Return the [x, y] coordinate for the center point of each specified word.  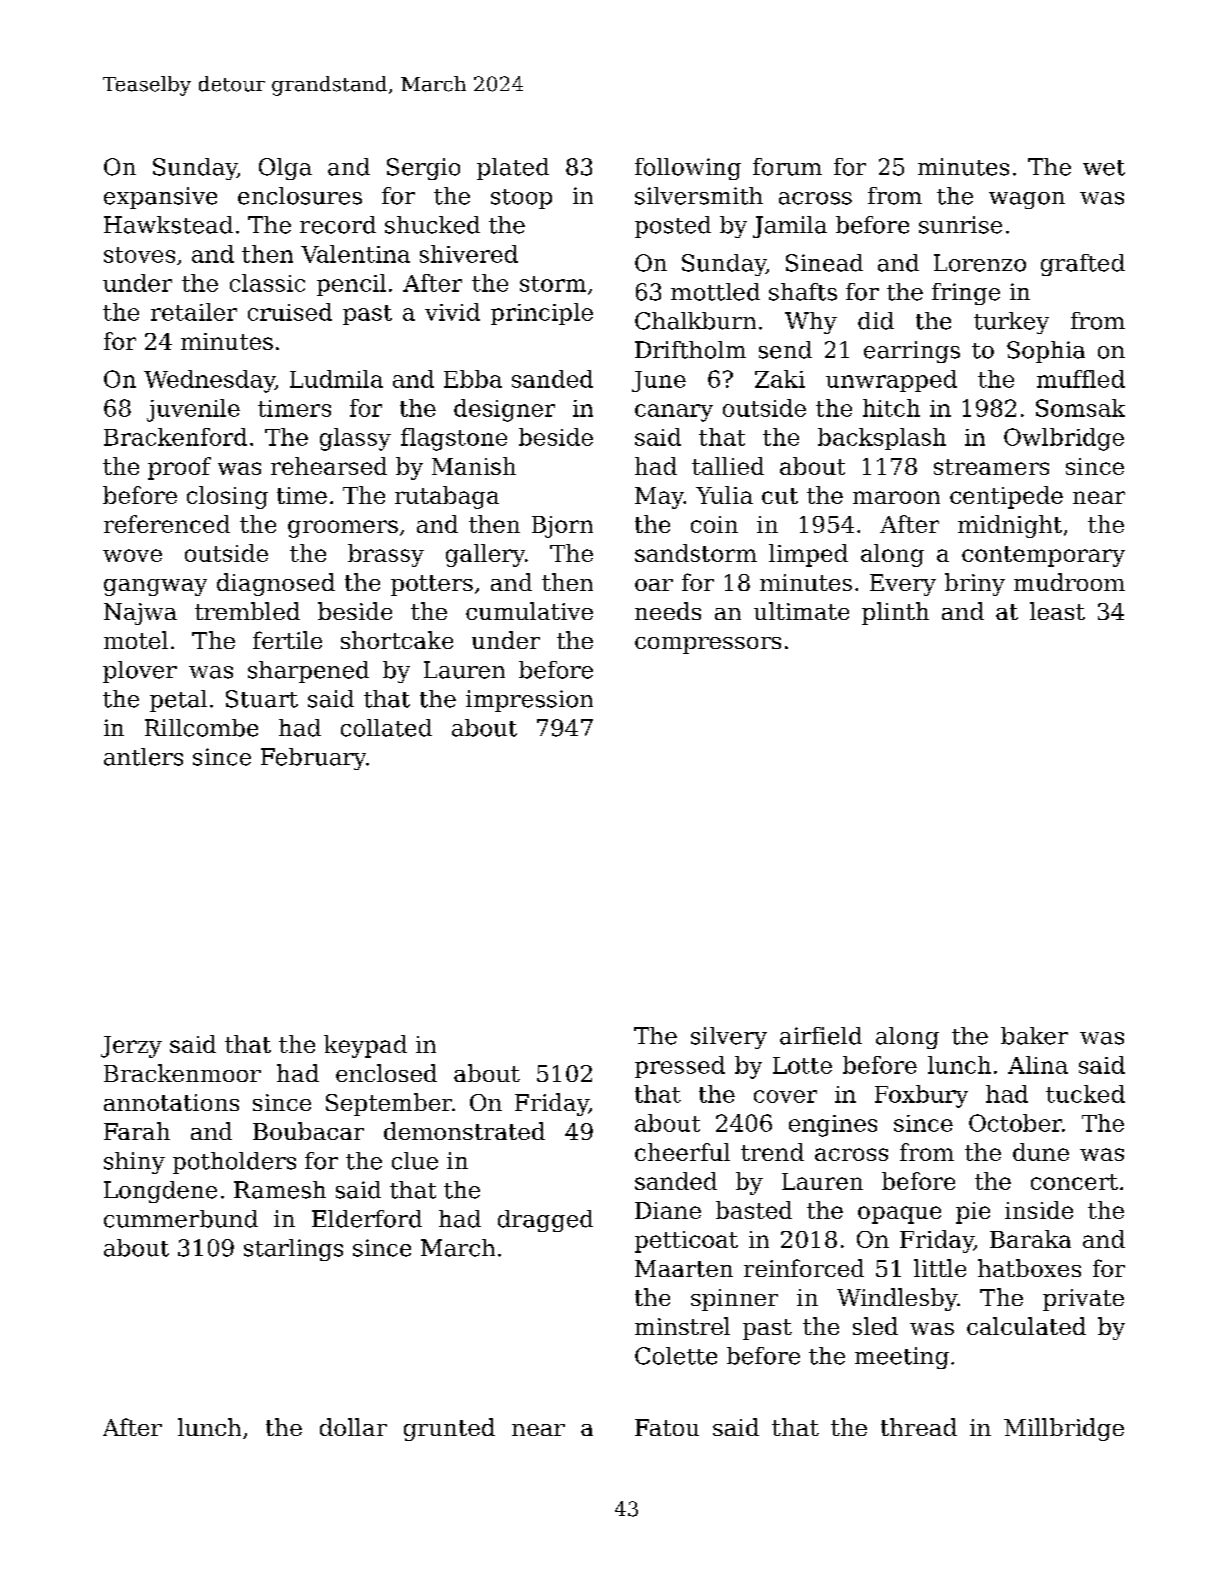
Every [903, 585]
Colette [676, 1356]
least [1057, 611]
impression [529, 701]
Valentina [355, 254]
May [659, 498]
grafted [1083, 265]
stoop [521, 199]
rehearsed [329, 466]
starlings [293, 1250]
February [313, 759]
